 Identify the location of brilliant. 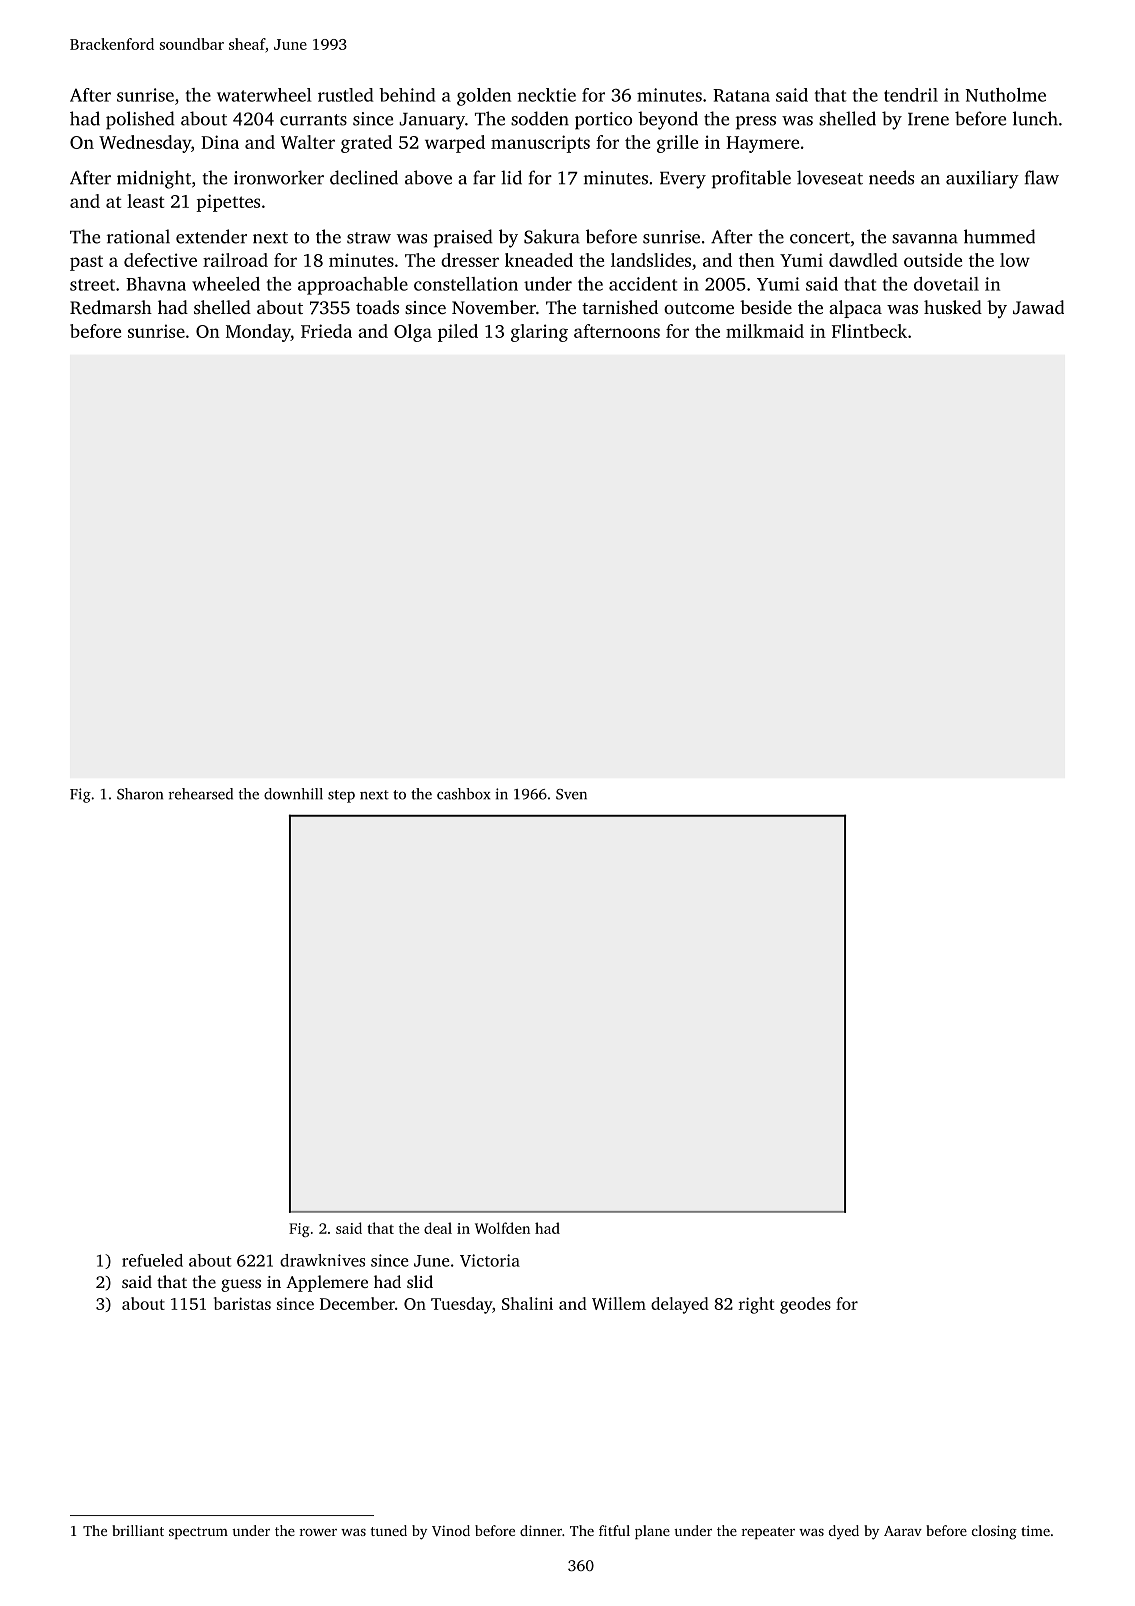
(138, 1530).
